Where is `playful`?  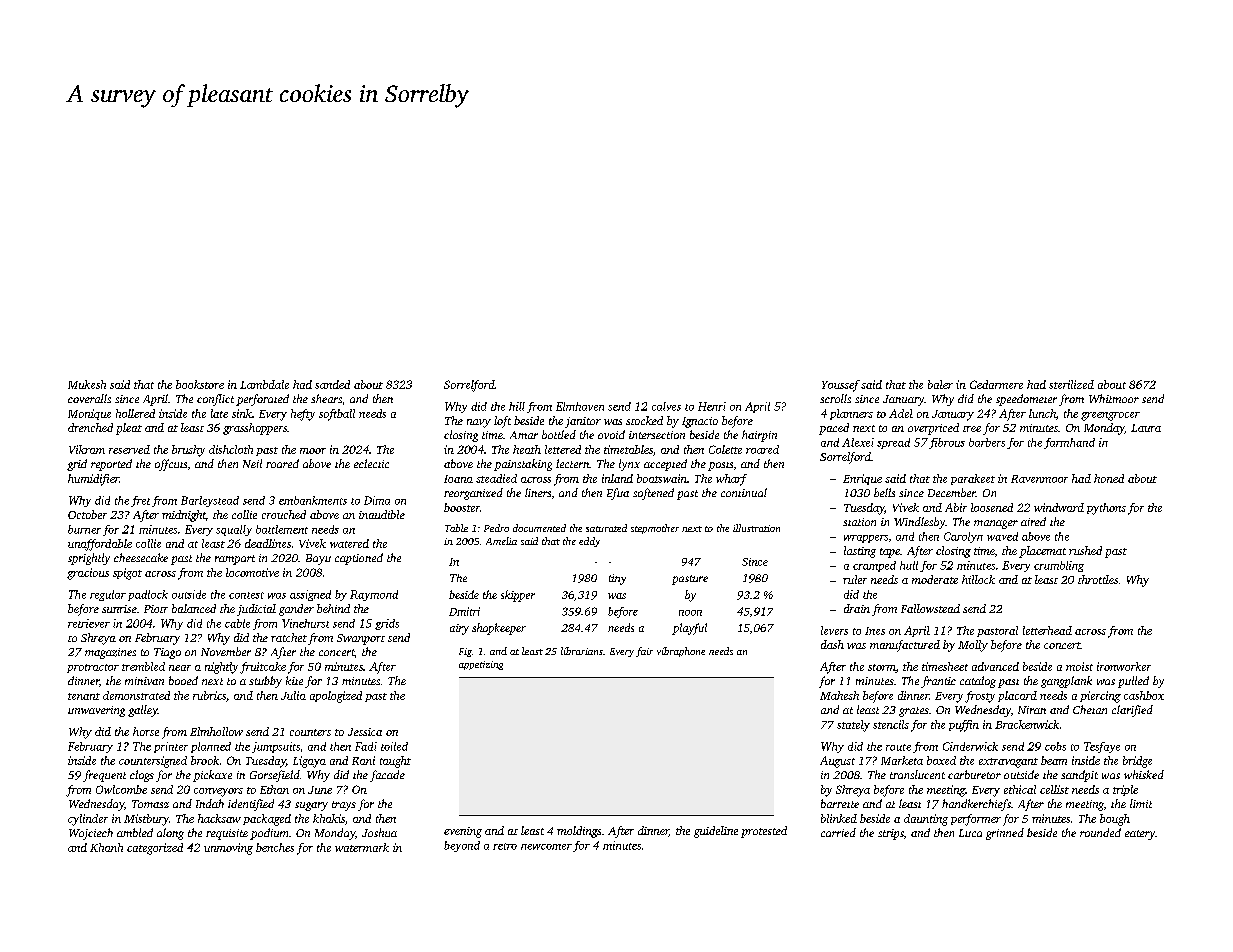 playful is located at coordinates (689, 629).
